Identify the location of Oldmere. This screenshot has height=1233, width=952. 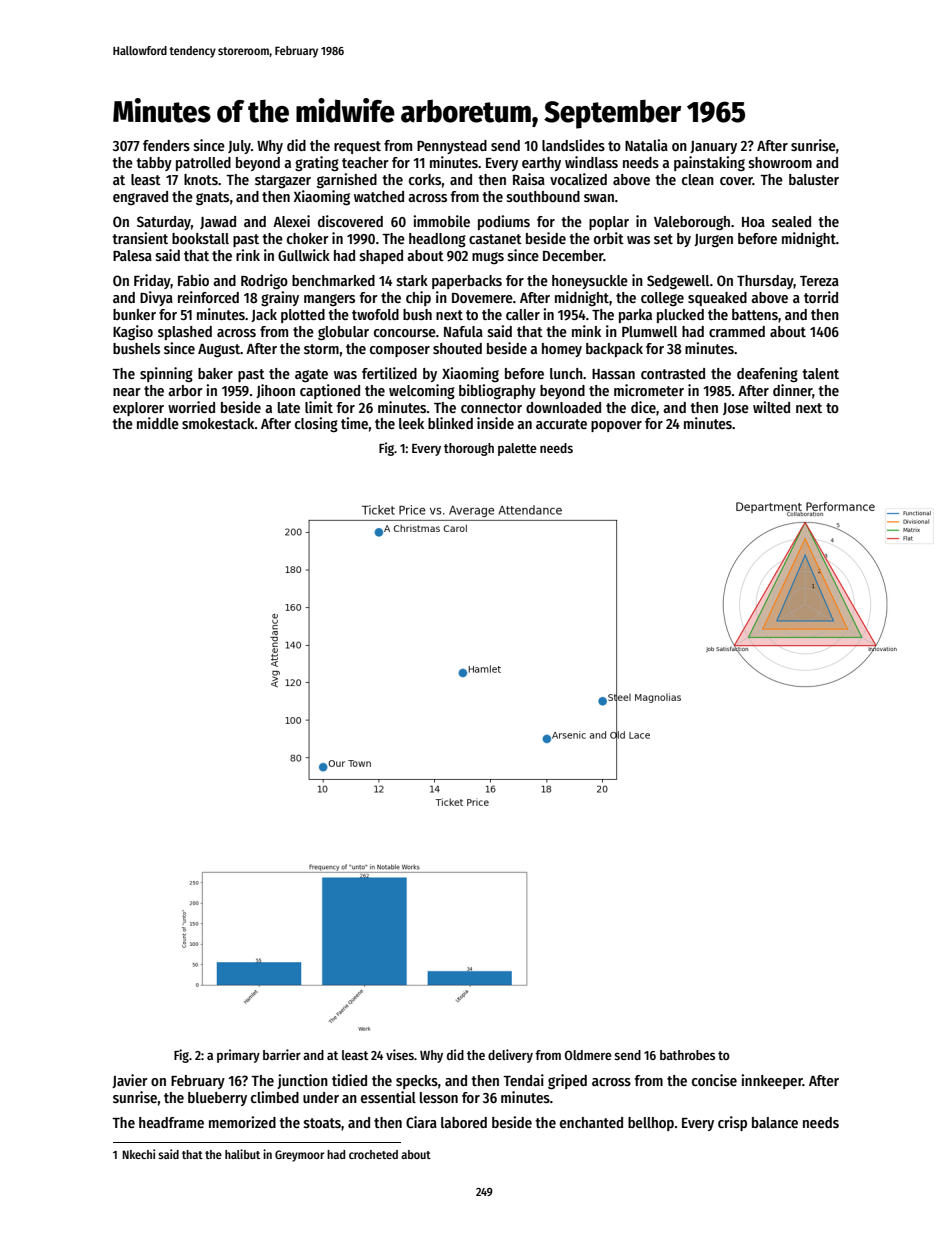
(588, 1055).
